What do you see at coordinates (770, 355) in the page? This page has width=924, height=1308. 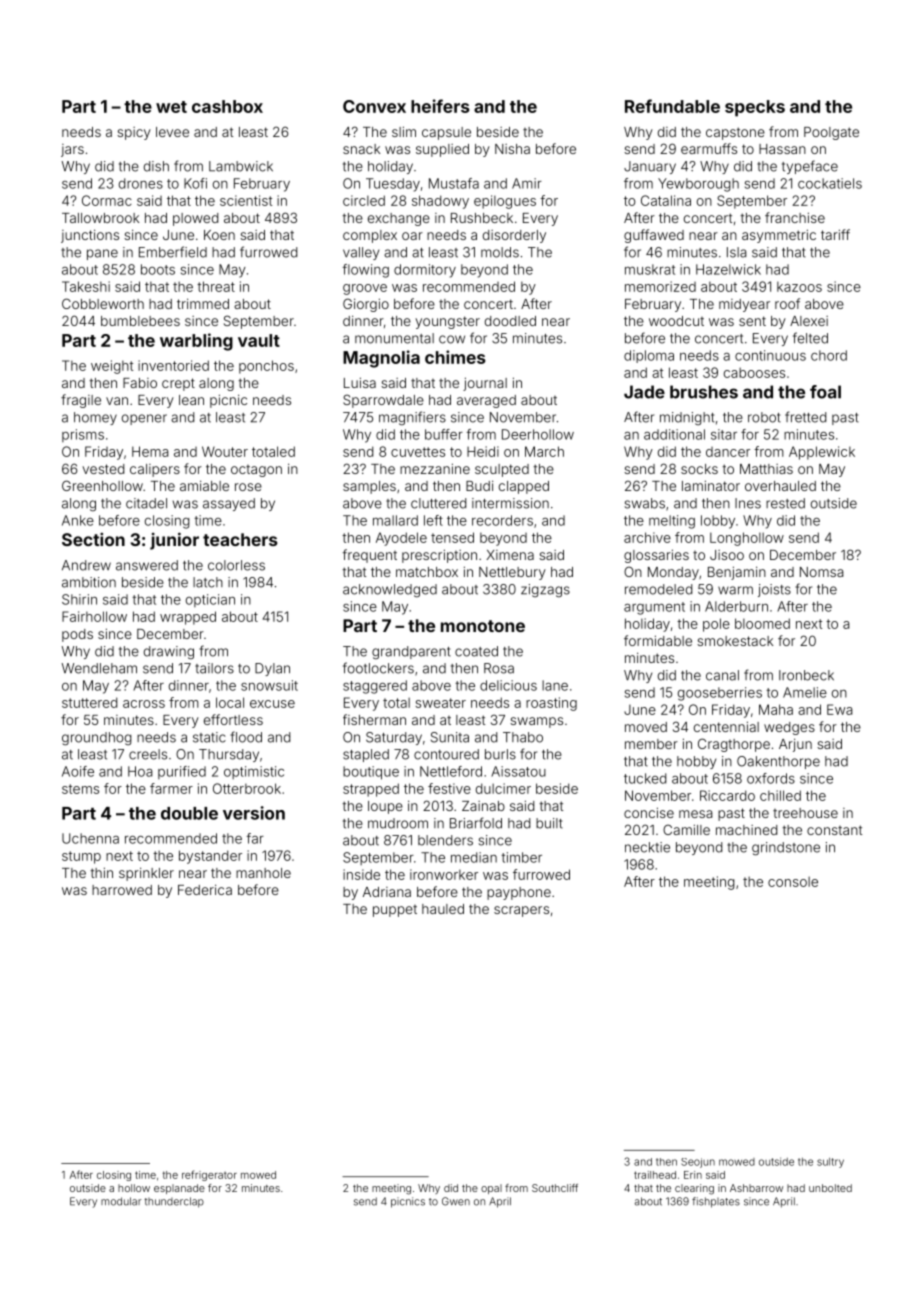 I see `continuous` at bounding box center [770, 355].
